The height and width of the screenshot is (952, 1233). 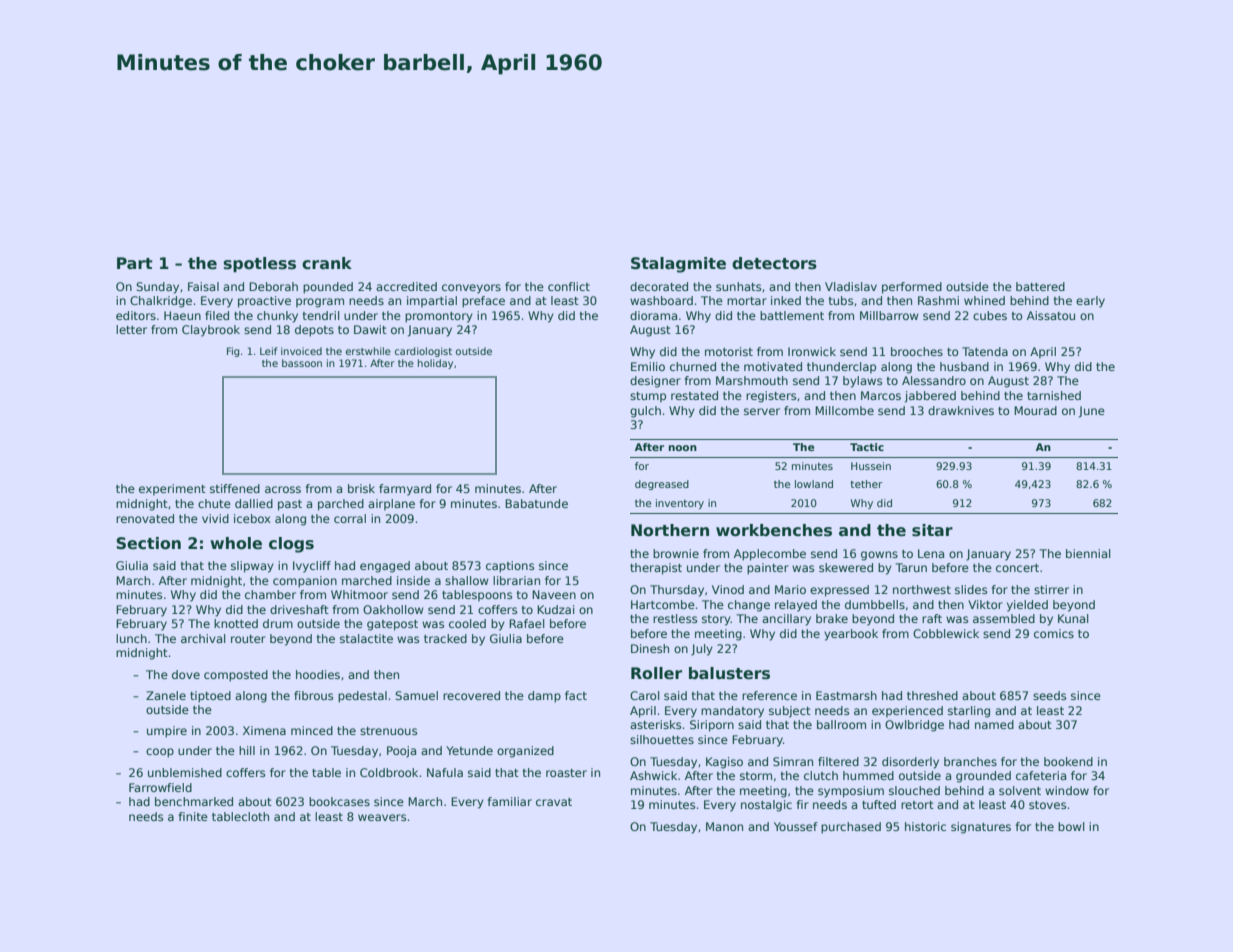 I want to click on threshed, so click(x=932, y=695).
